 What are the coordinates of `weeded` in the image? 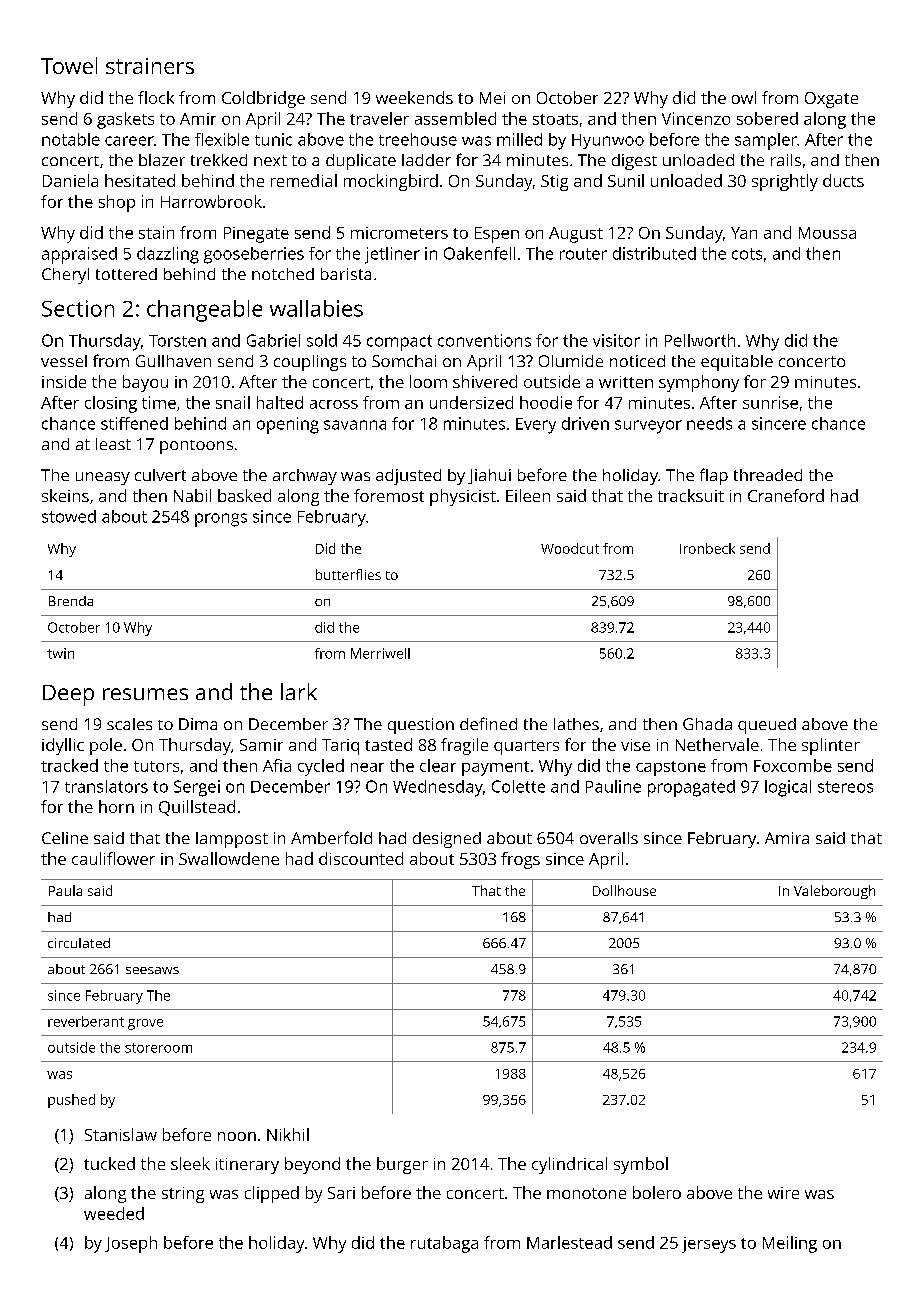 It's located at (114, 1213).
